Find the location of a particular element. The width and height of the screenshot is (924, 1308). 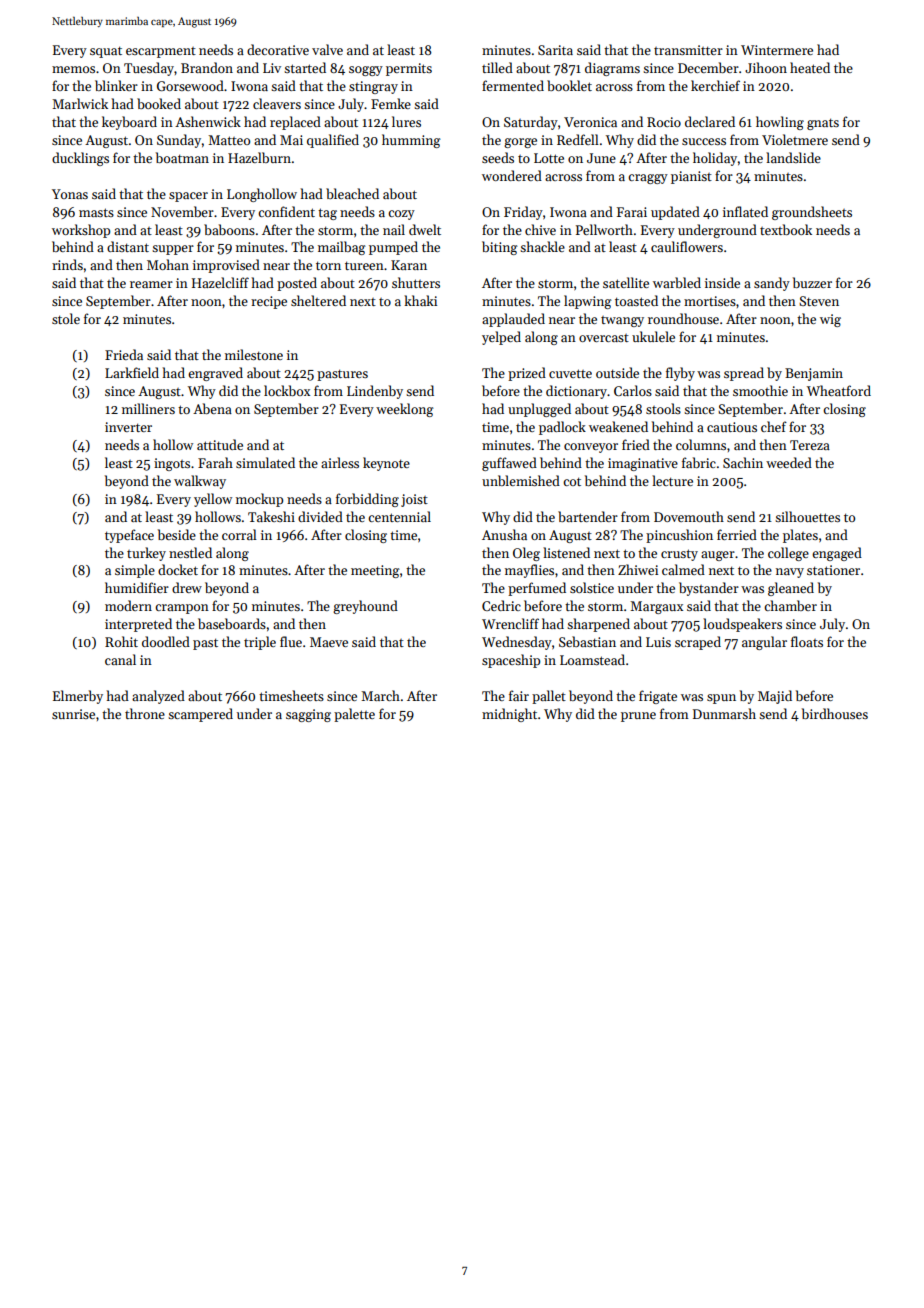

floats is located at coordinates (807, 641).
